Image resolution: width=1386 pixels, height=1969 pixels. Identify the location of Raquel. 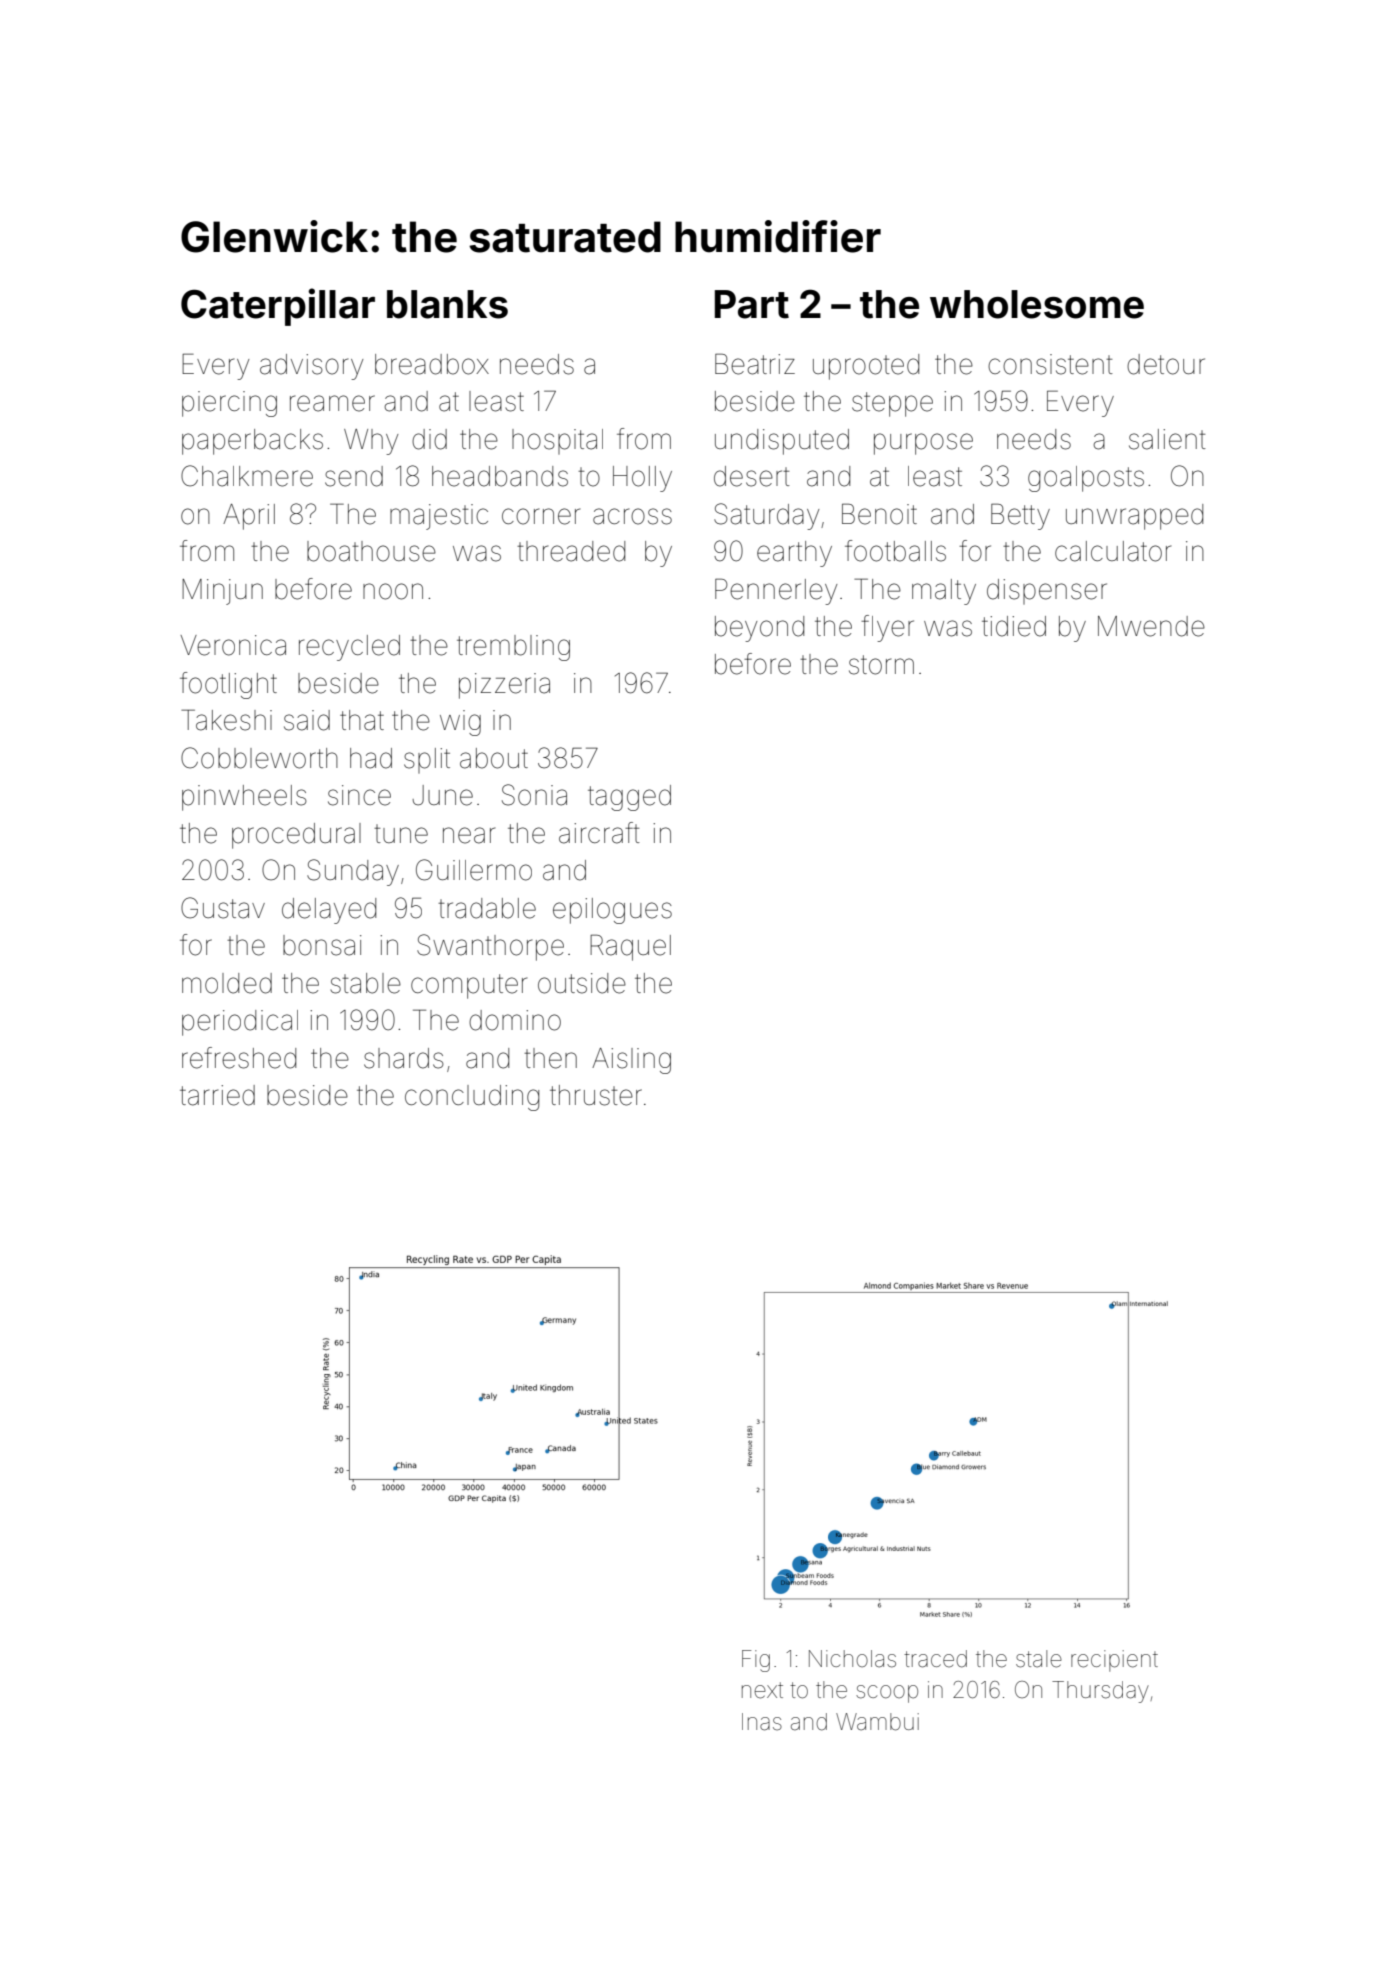
(630, 947).
